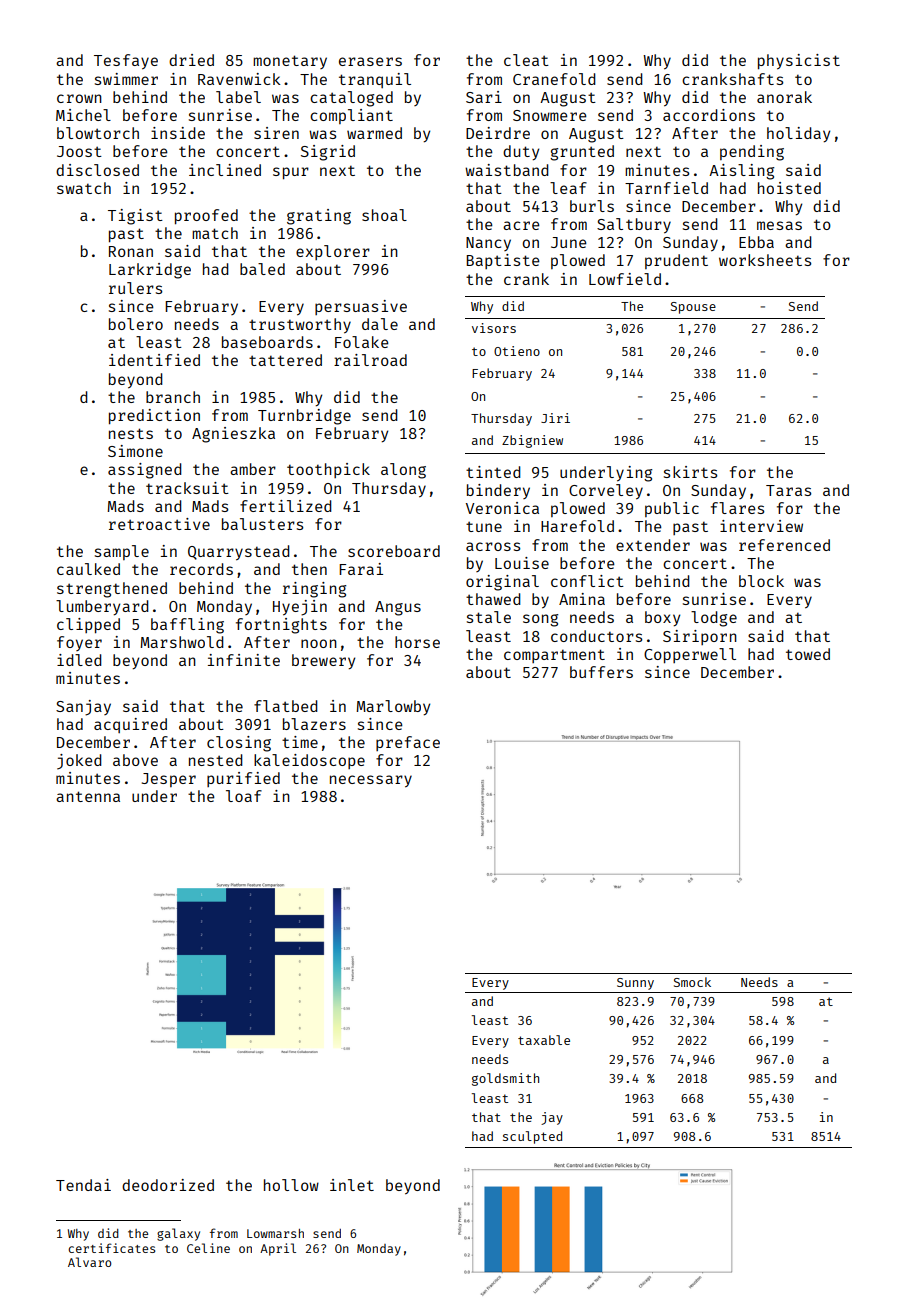 The height and width of the screenshot is (1316, 908). Describe the element at coordinates (765, 260) in the screenshot. I see `worksheets` at that location.
